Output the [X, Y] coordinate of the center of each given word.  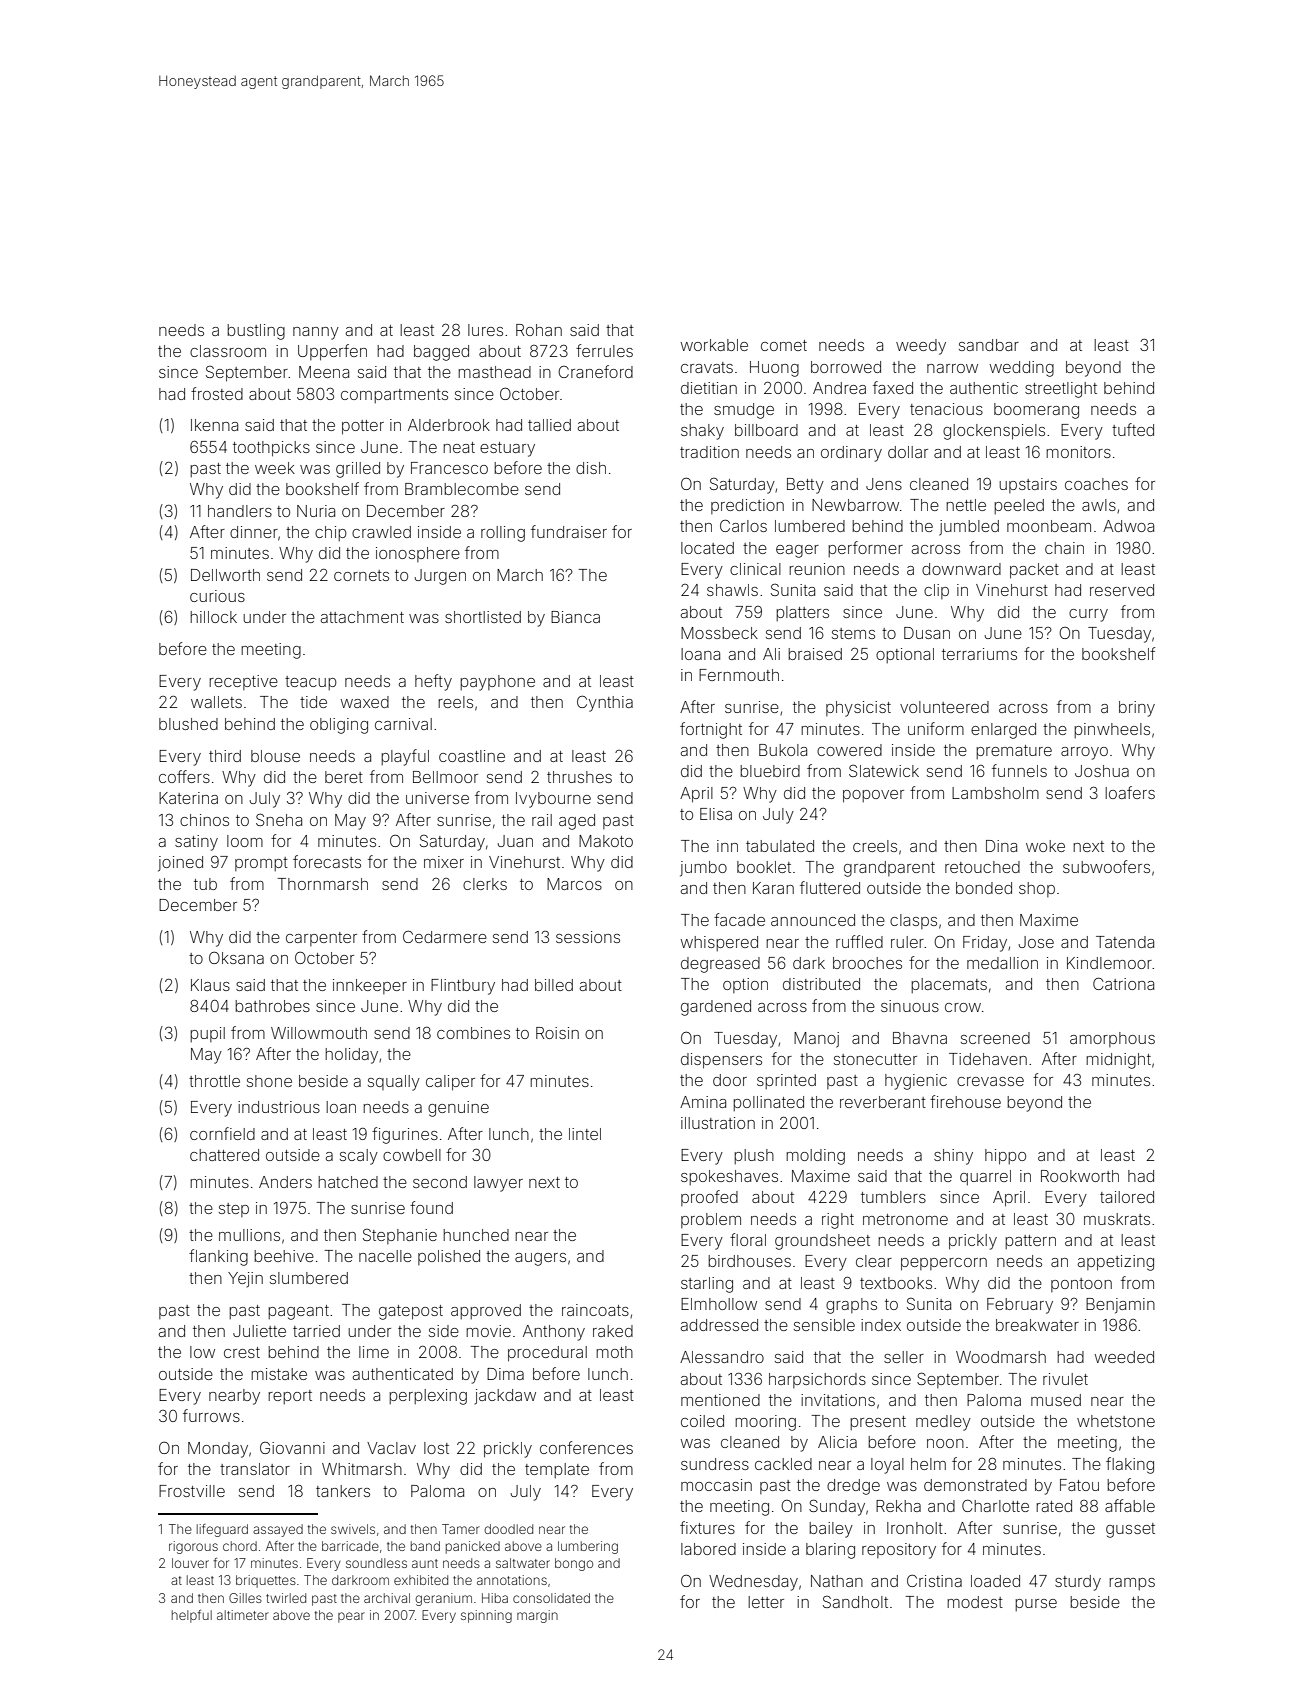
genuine [458, 1109]
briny [1137, 709]
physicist [858, 709]
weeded [1124, 1357]
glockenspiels [994, 432]
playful [405, 757]
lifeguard [222, 1530]
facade [739, 919]
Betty [805, 486]
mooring [765, 1423]
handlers [240, 511]
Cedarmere [445, 936]
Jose [1036, 942]
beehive [284, 1256]
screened [995, 1038]
